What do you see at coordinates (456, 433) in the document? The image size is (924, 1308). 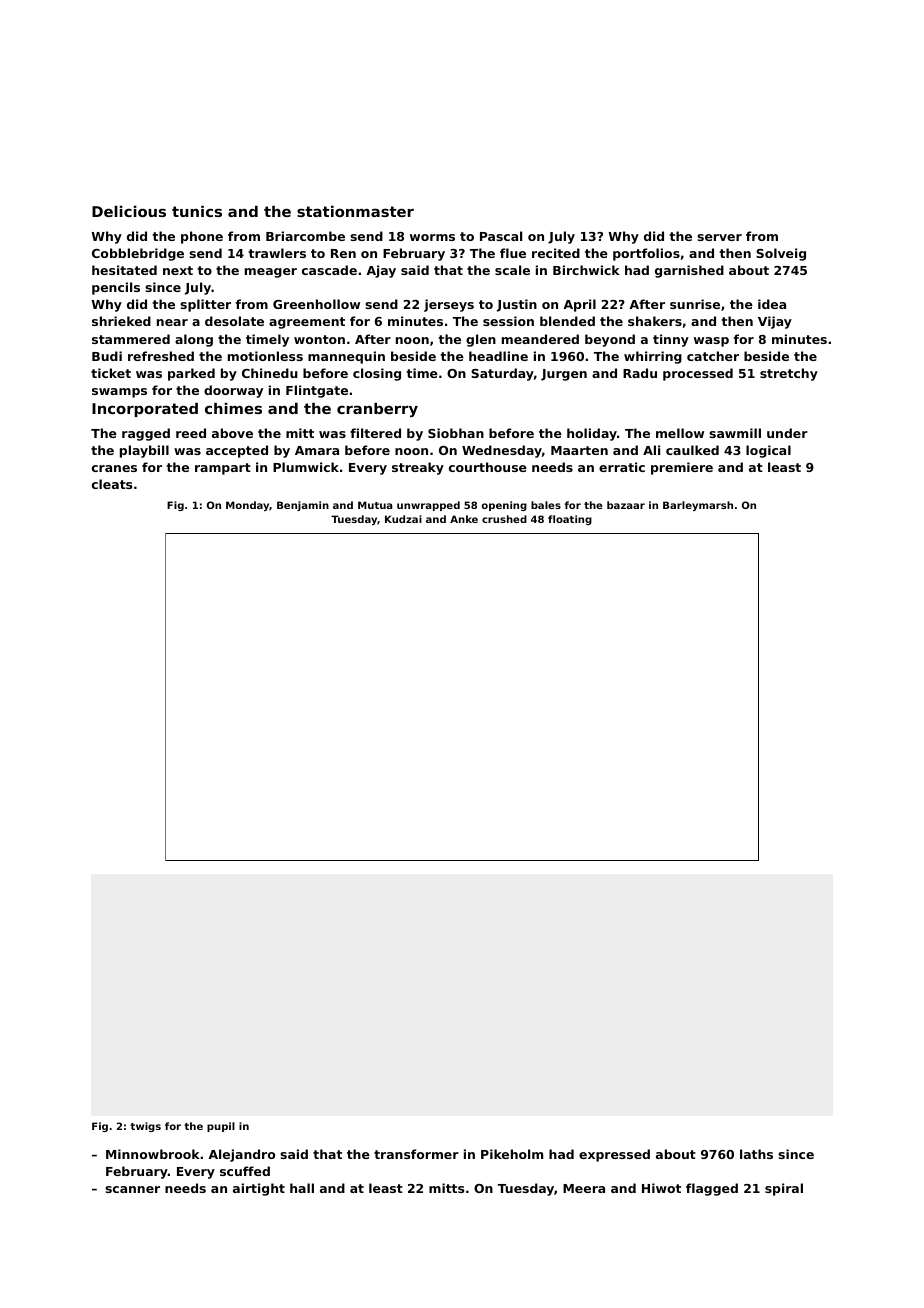 I see `Siobhan` at bounding box center [456, 433].
